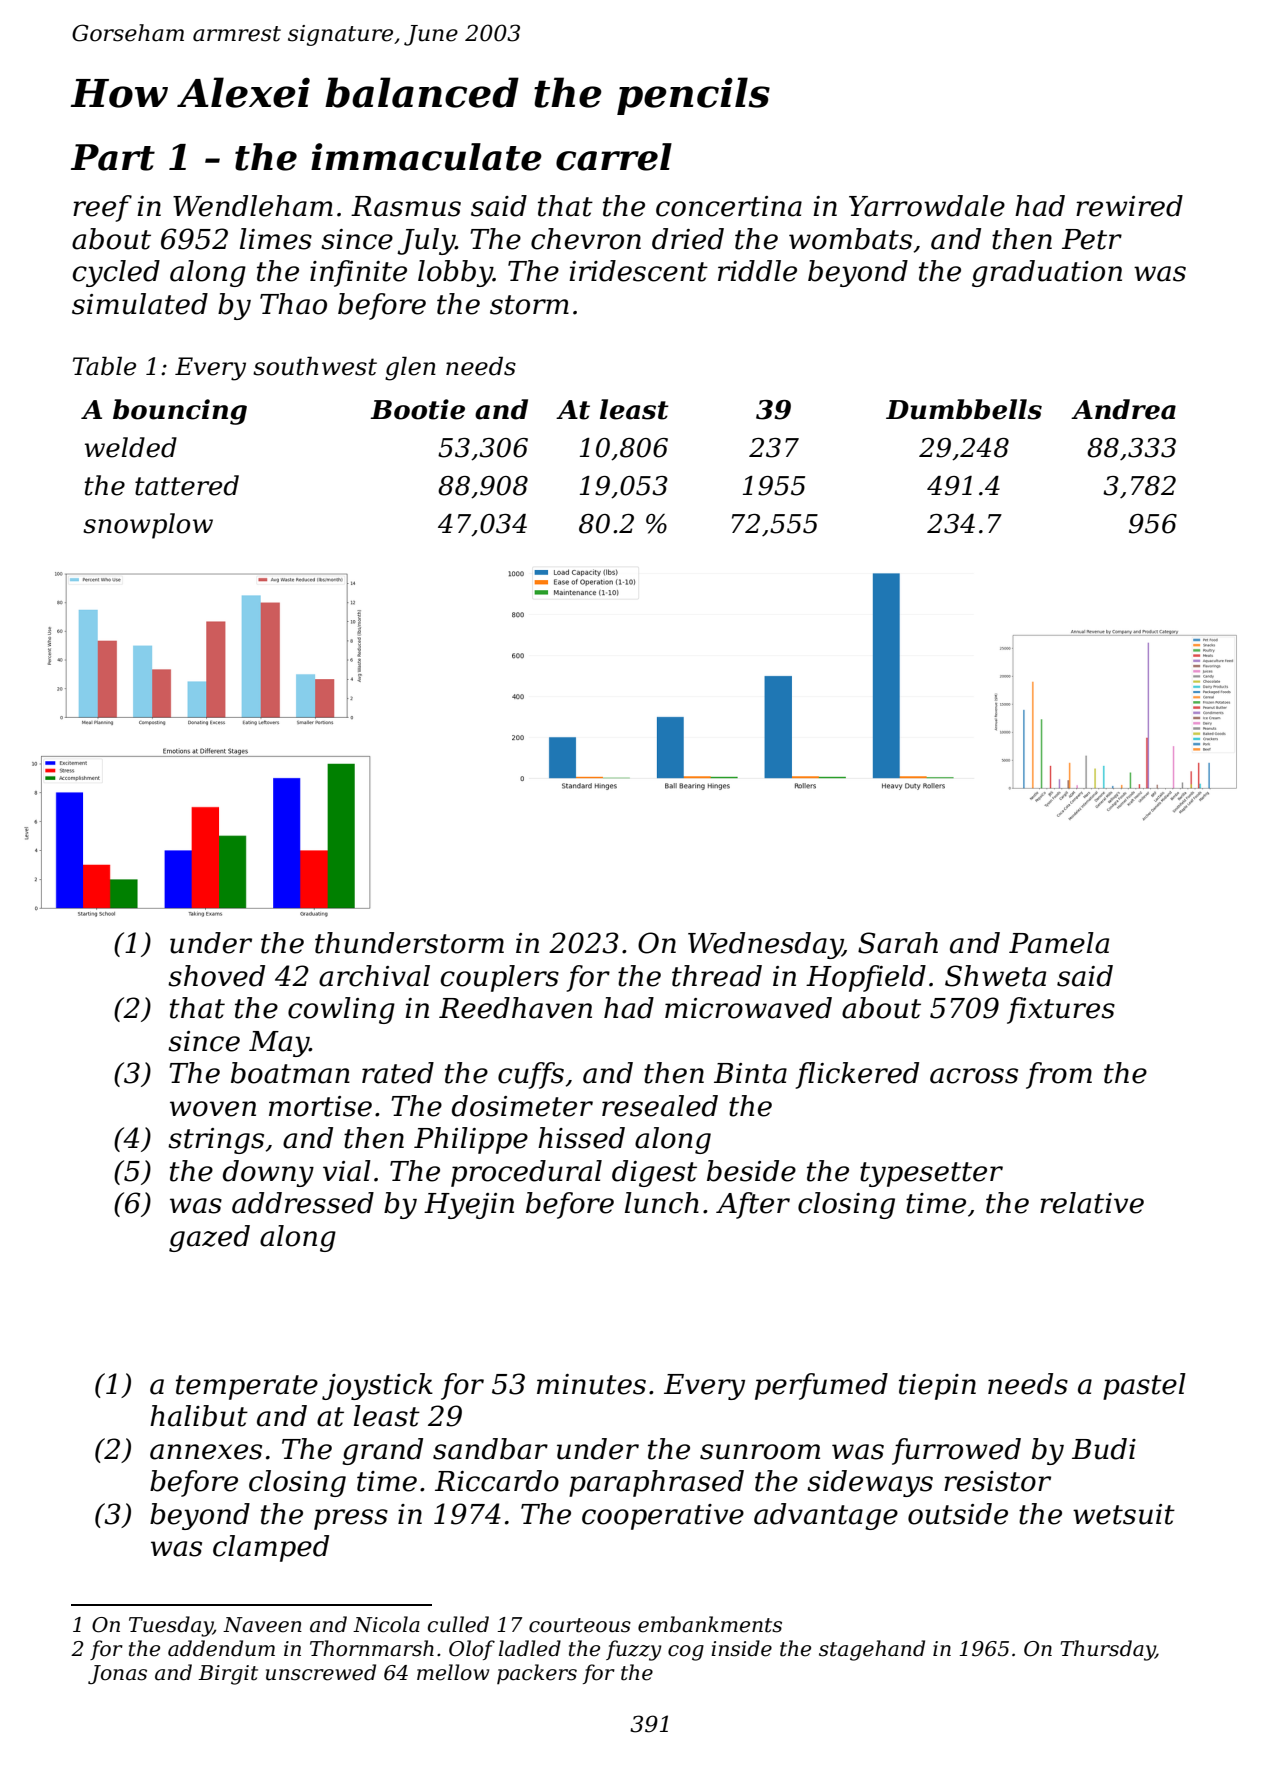  I want to click on clamped, so click(271, 1548).
